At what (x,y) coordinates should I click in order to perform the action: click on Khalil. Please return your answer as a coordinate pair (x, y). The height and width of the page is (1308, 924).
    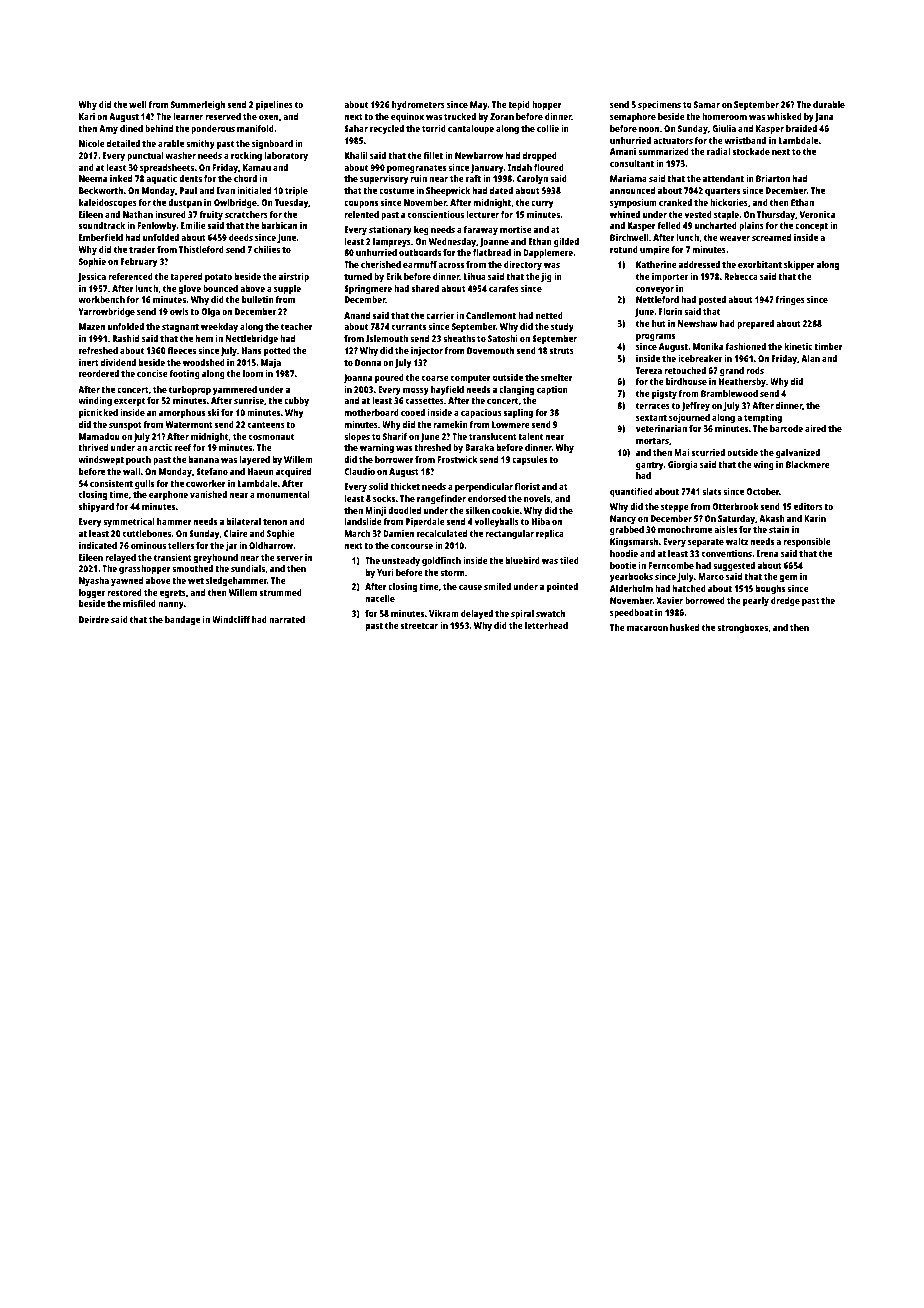
    Looking at the image, I should click on (356, 155).
